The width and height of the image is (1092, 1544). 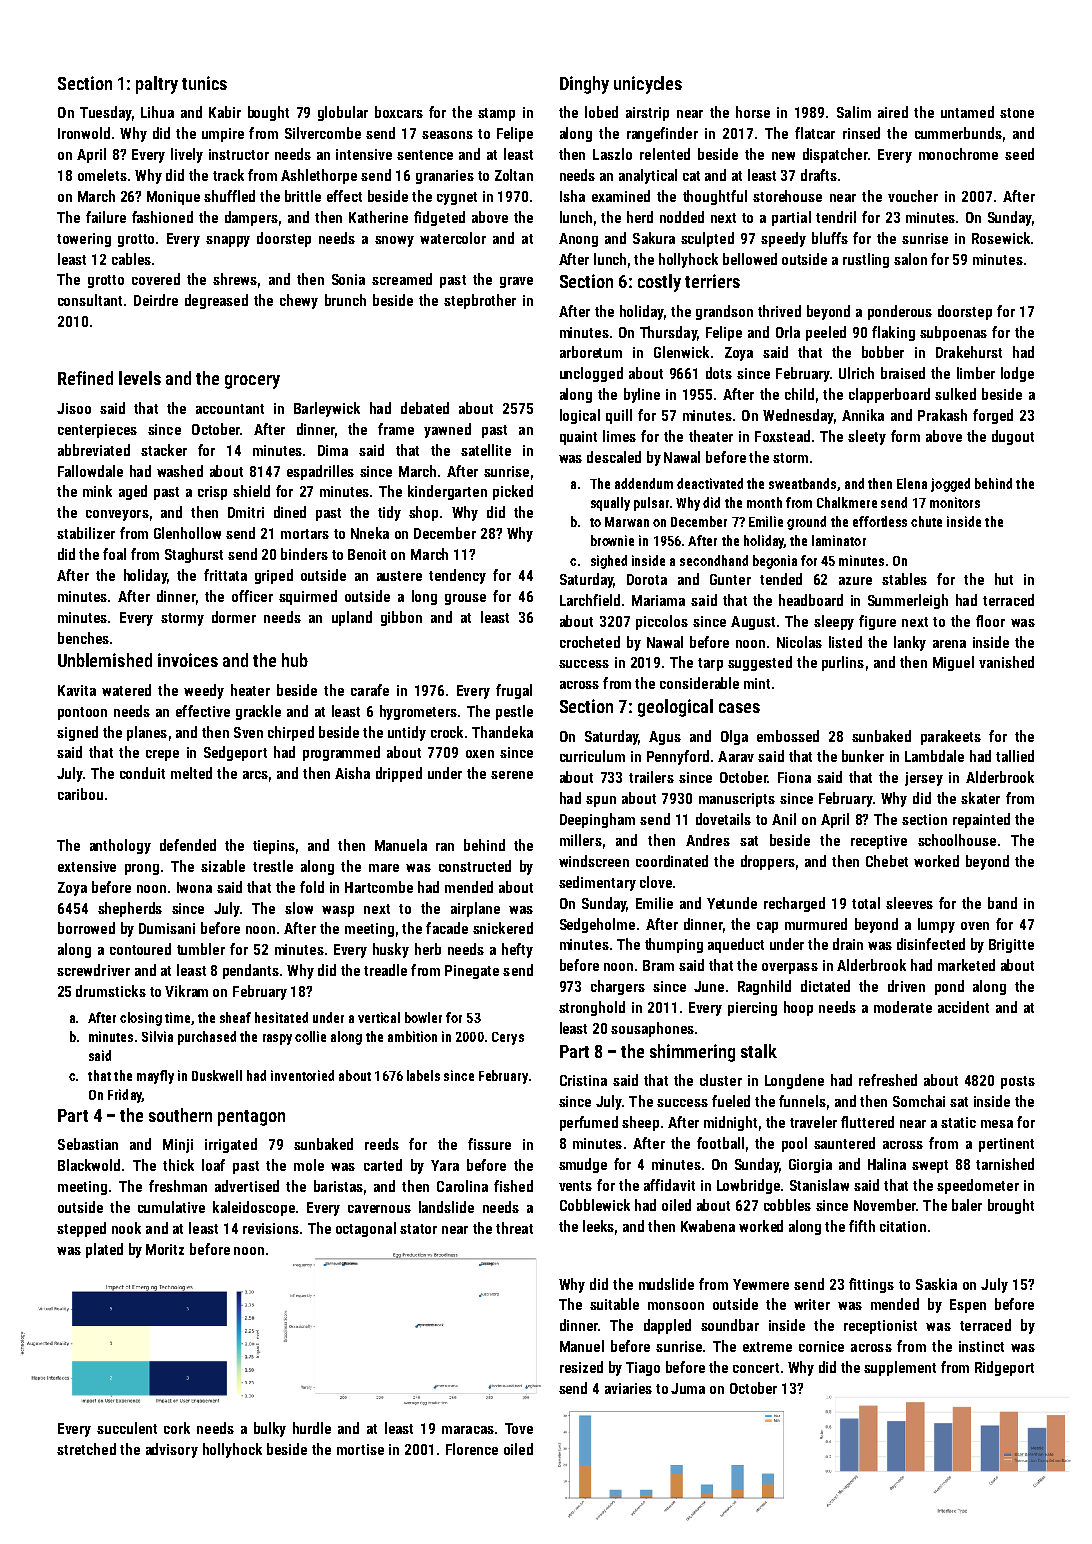 What do you see at coordinates (784, 819) in the image?
I see `Anil` at bounding box center [784, 819].
